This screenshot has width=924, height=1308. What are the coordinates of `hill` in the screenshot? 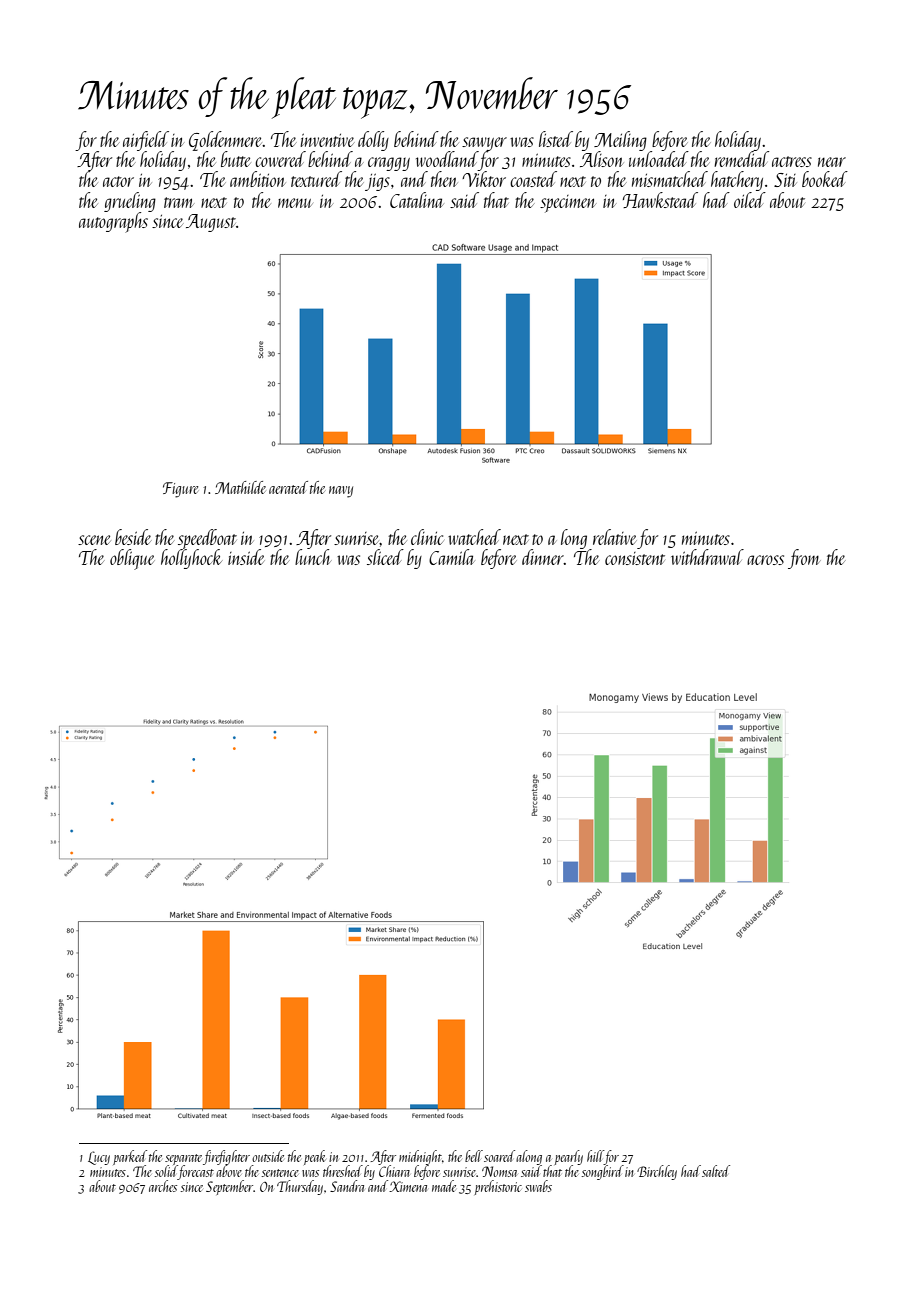 It's located at (595, 1156).
